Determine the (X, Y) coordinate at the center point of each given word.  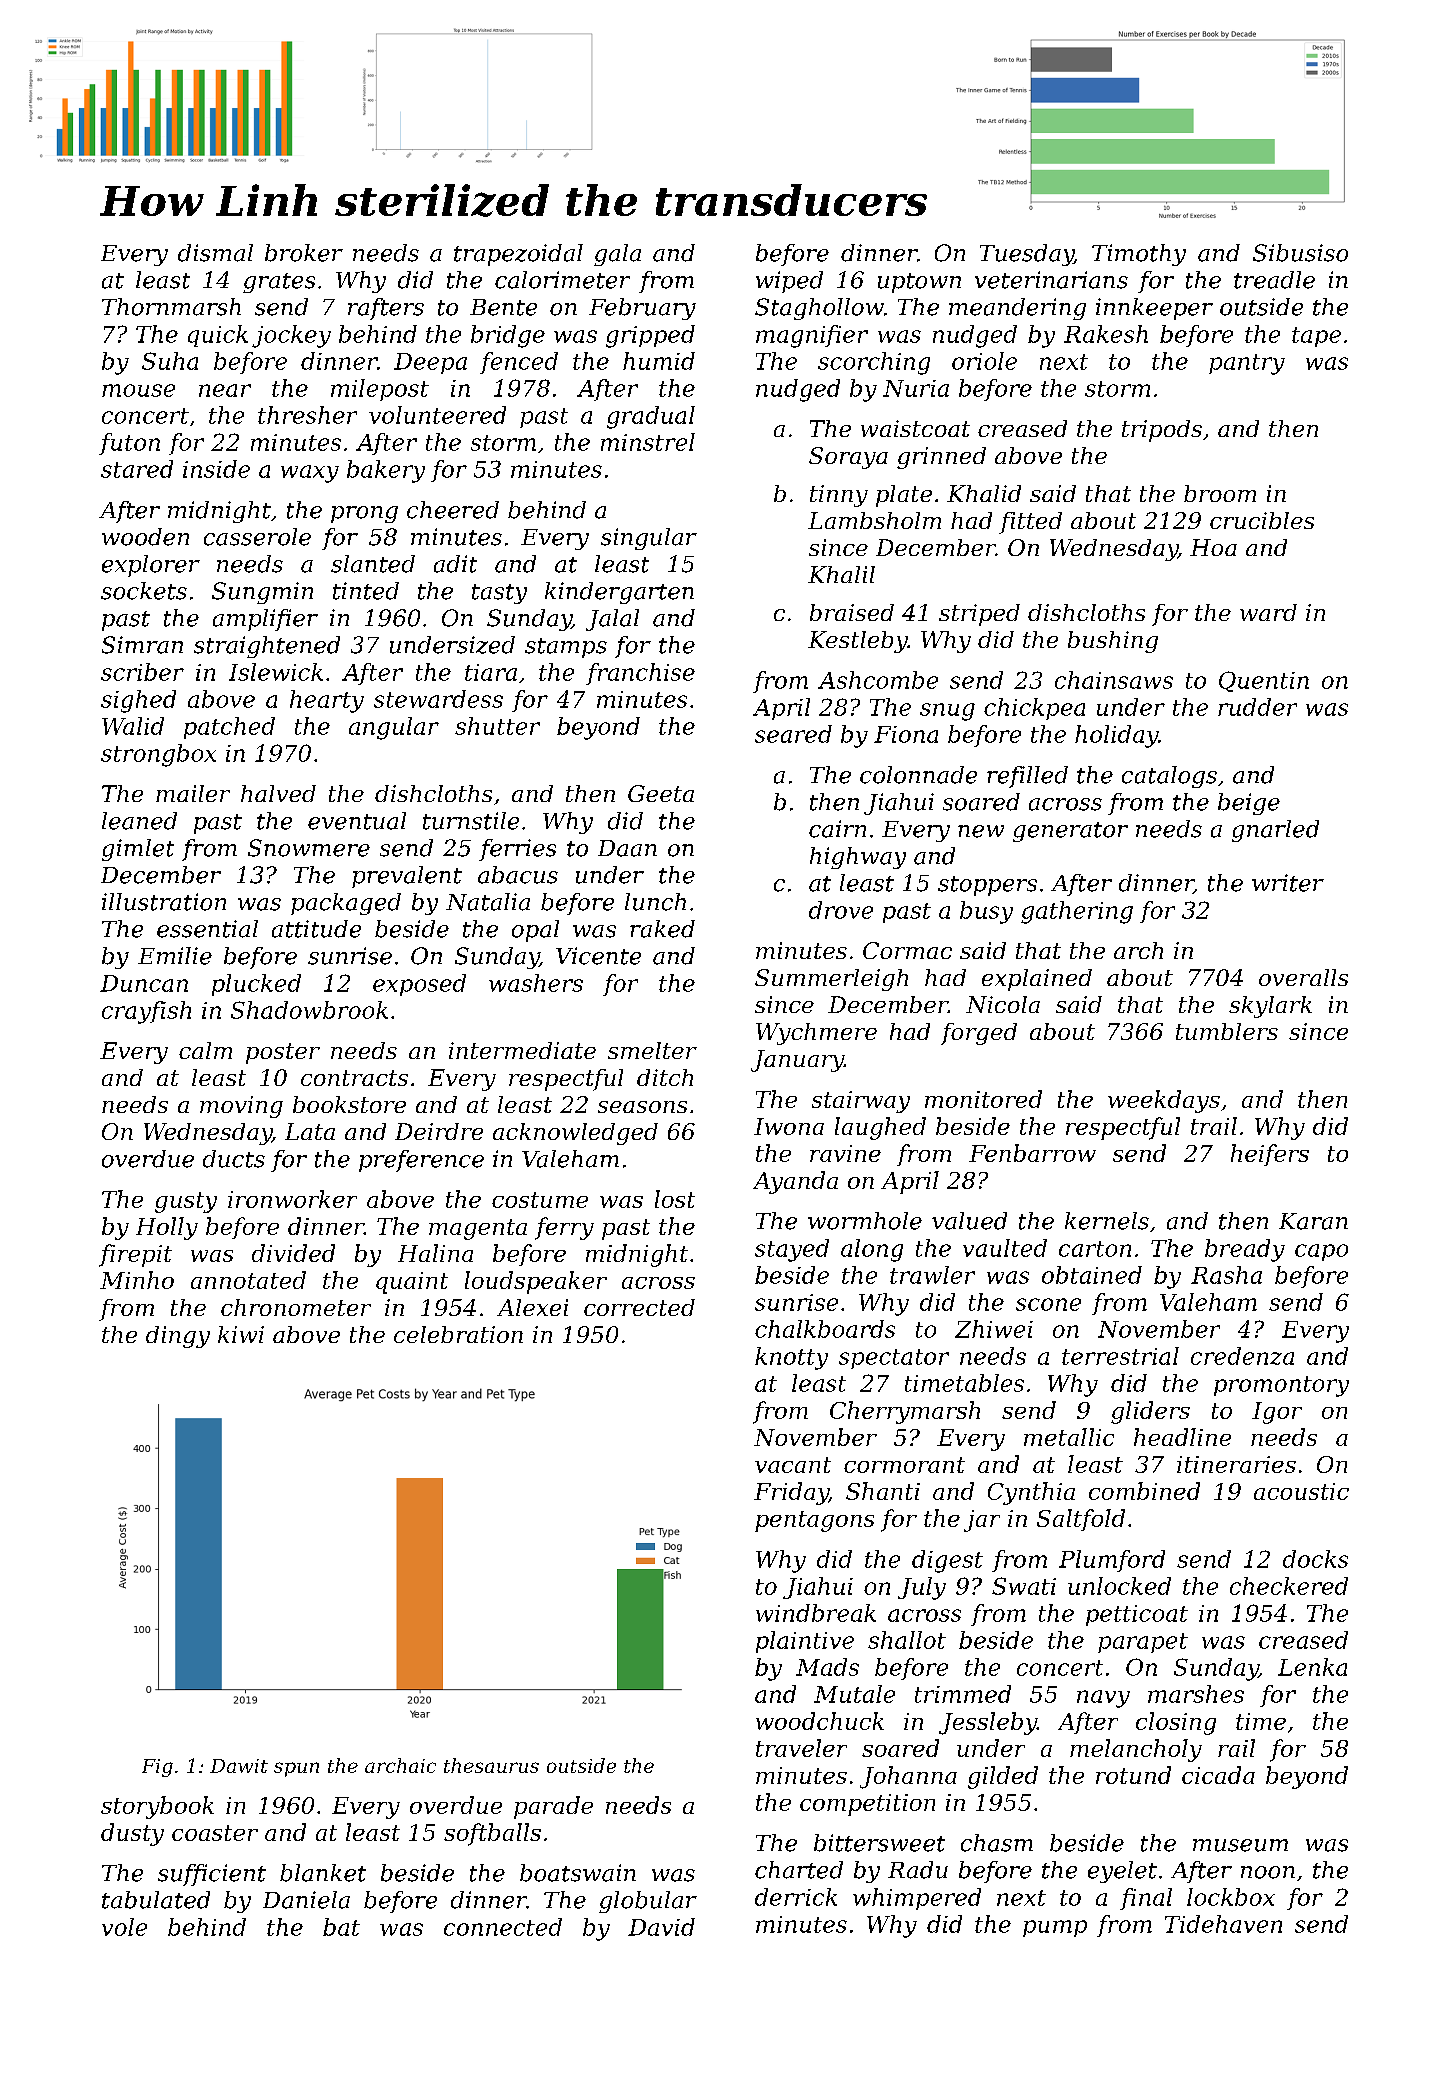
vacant (793, 1465)
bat (341, 1927)
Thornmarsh (171, 307)
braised (852, 612)
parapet (1143, 1643)
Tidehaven (1223, 1924)
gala (617, 255)
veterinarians (1051, 280)
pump (1055, 1928)
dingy (178, 1337)
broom (1220, 493)
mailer (193, 793)
